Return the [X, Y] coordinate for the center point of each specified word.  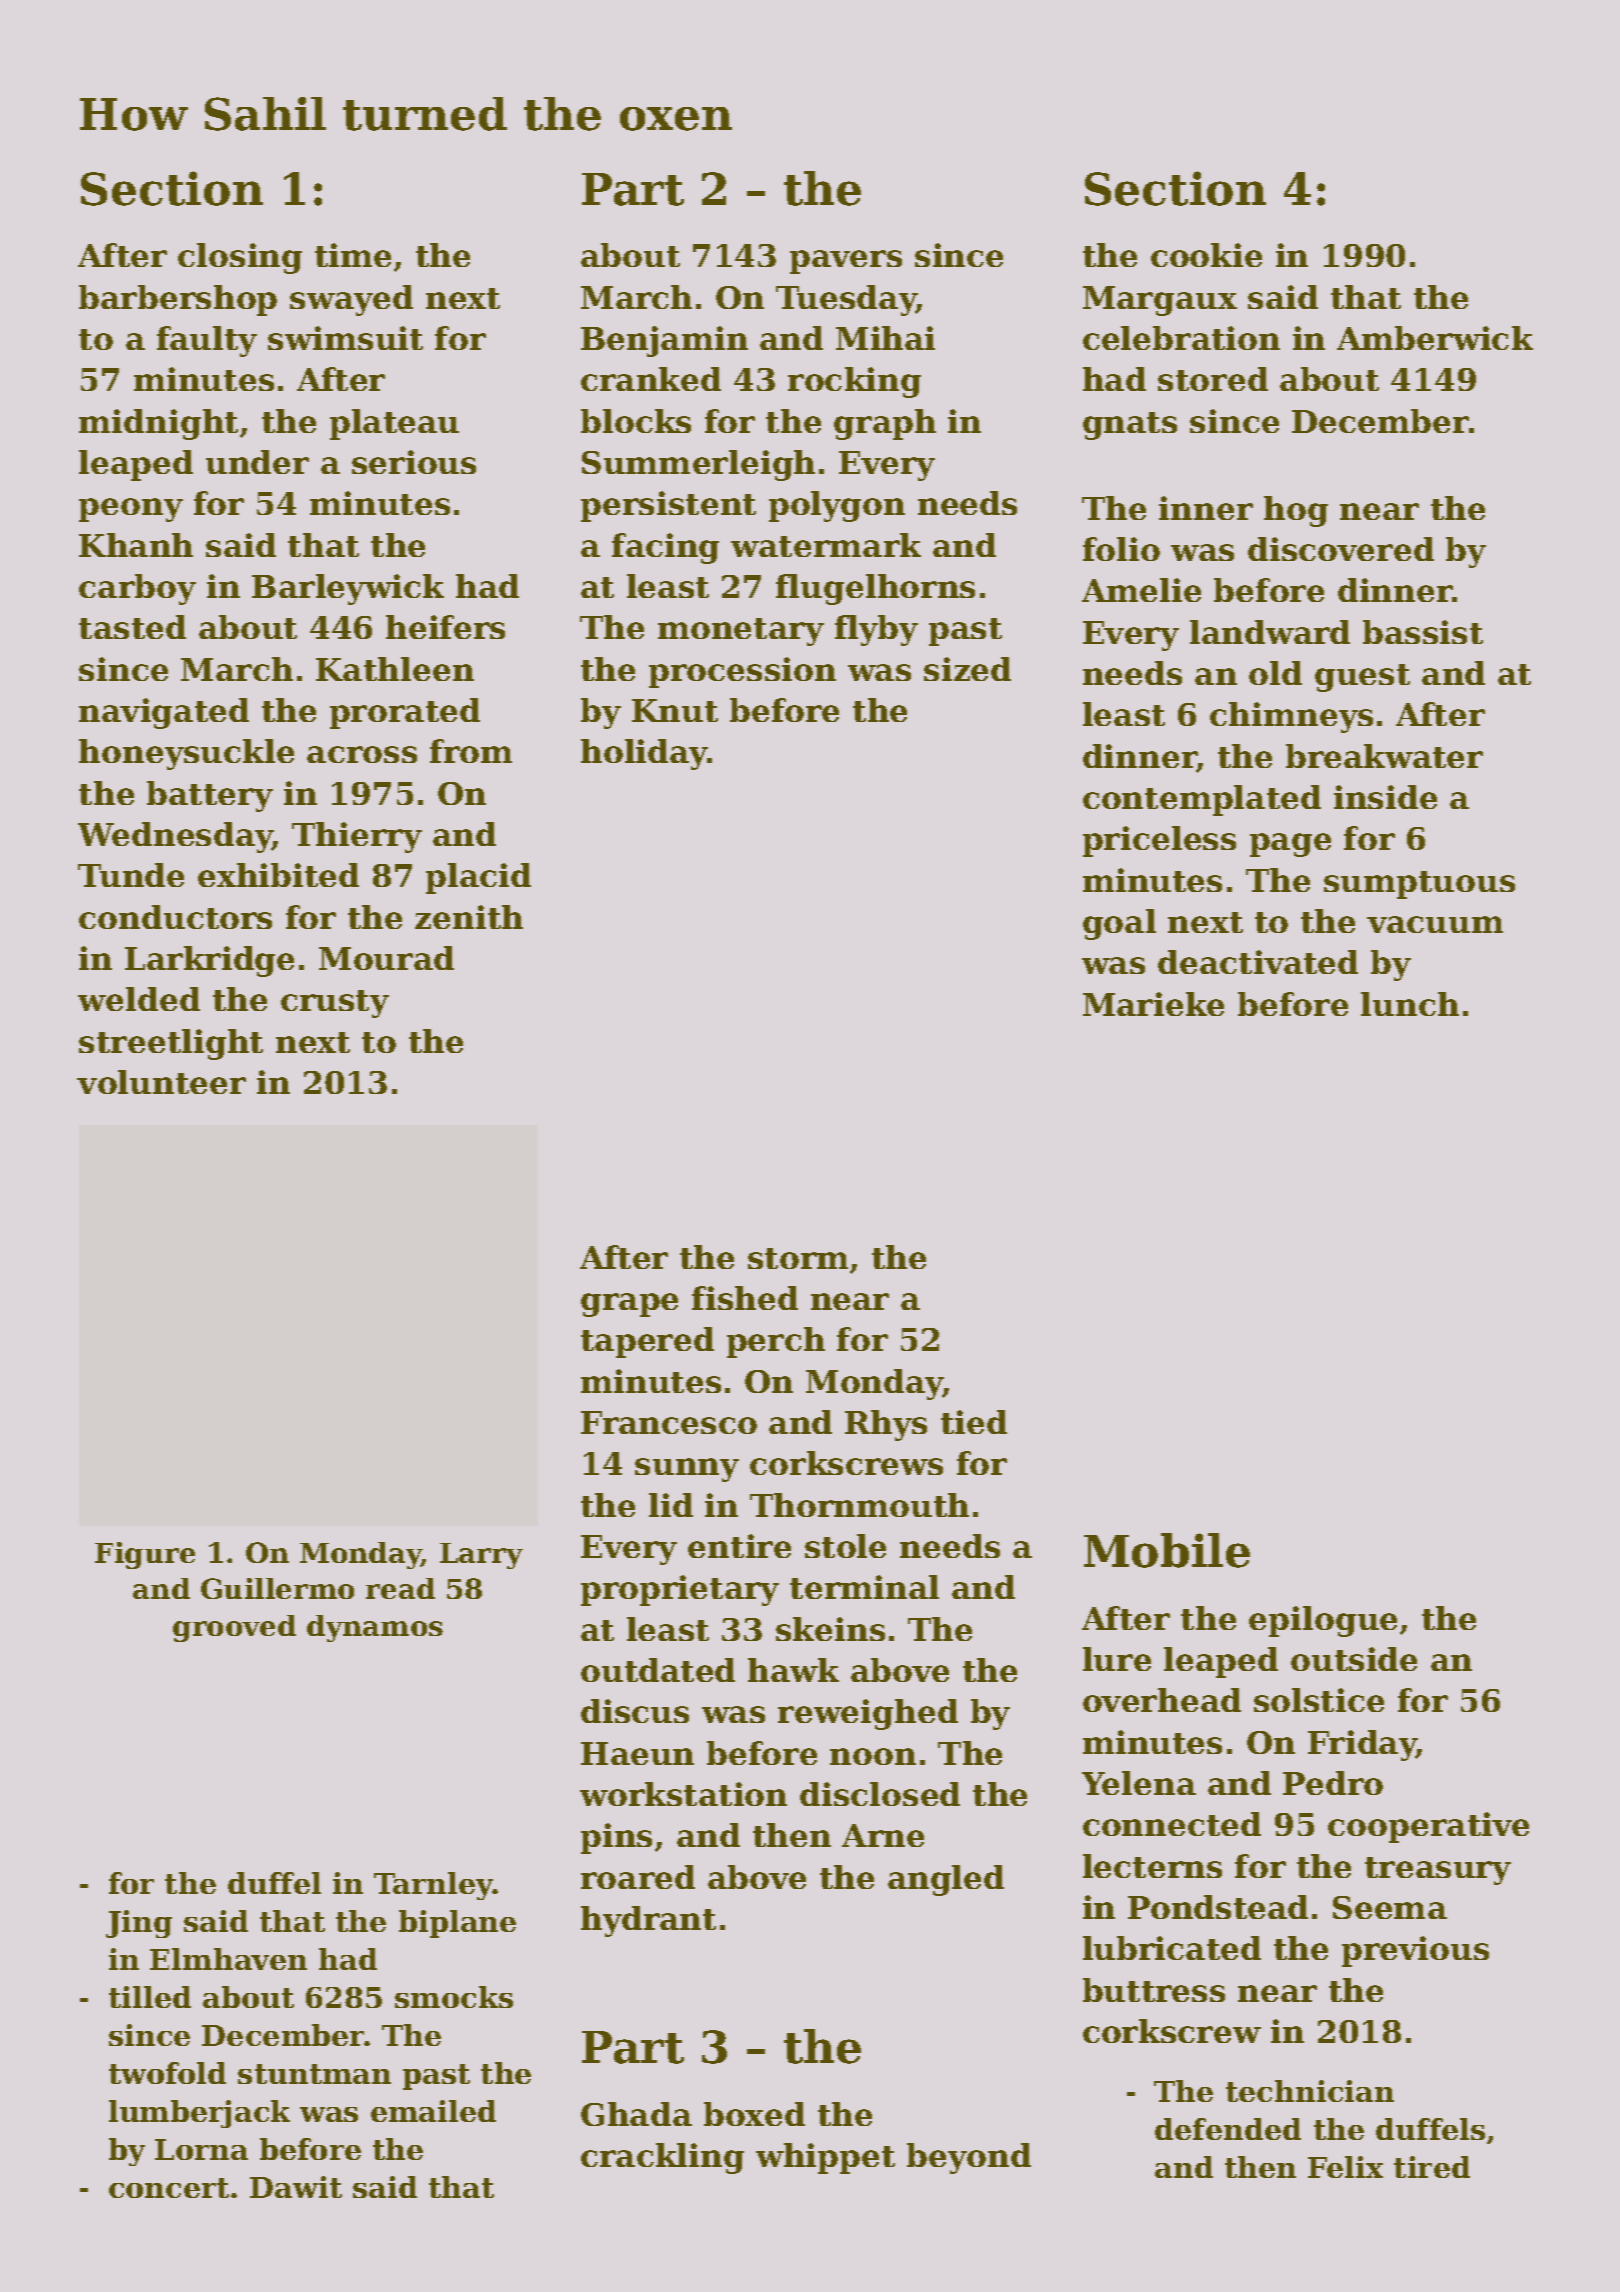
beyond [969, 2158]
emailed [433, 2111]
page [1290, 845]
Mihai [885, 338]
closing [240, 258]
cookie [1206, 255]
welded [139, 999]
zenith [469, 917]
